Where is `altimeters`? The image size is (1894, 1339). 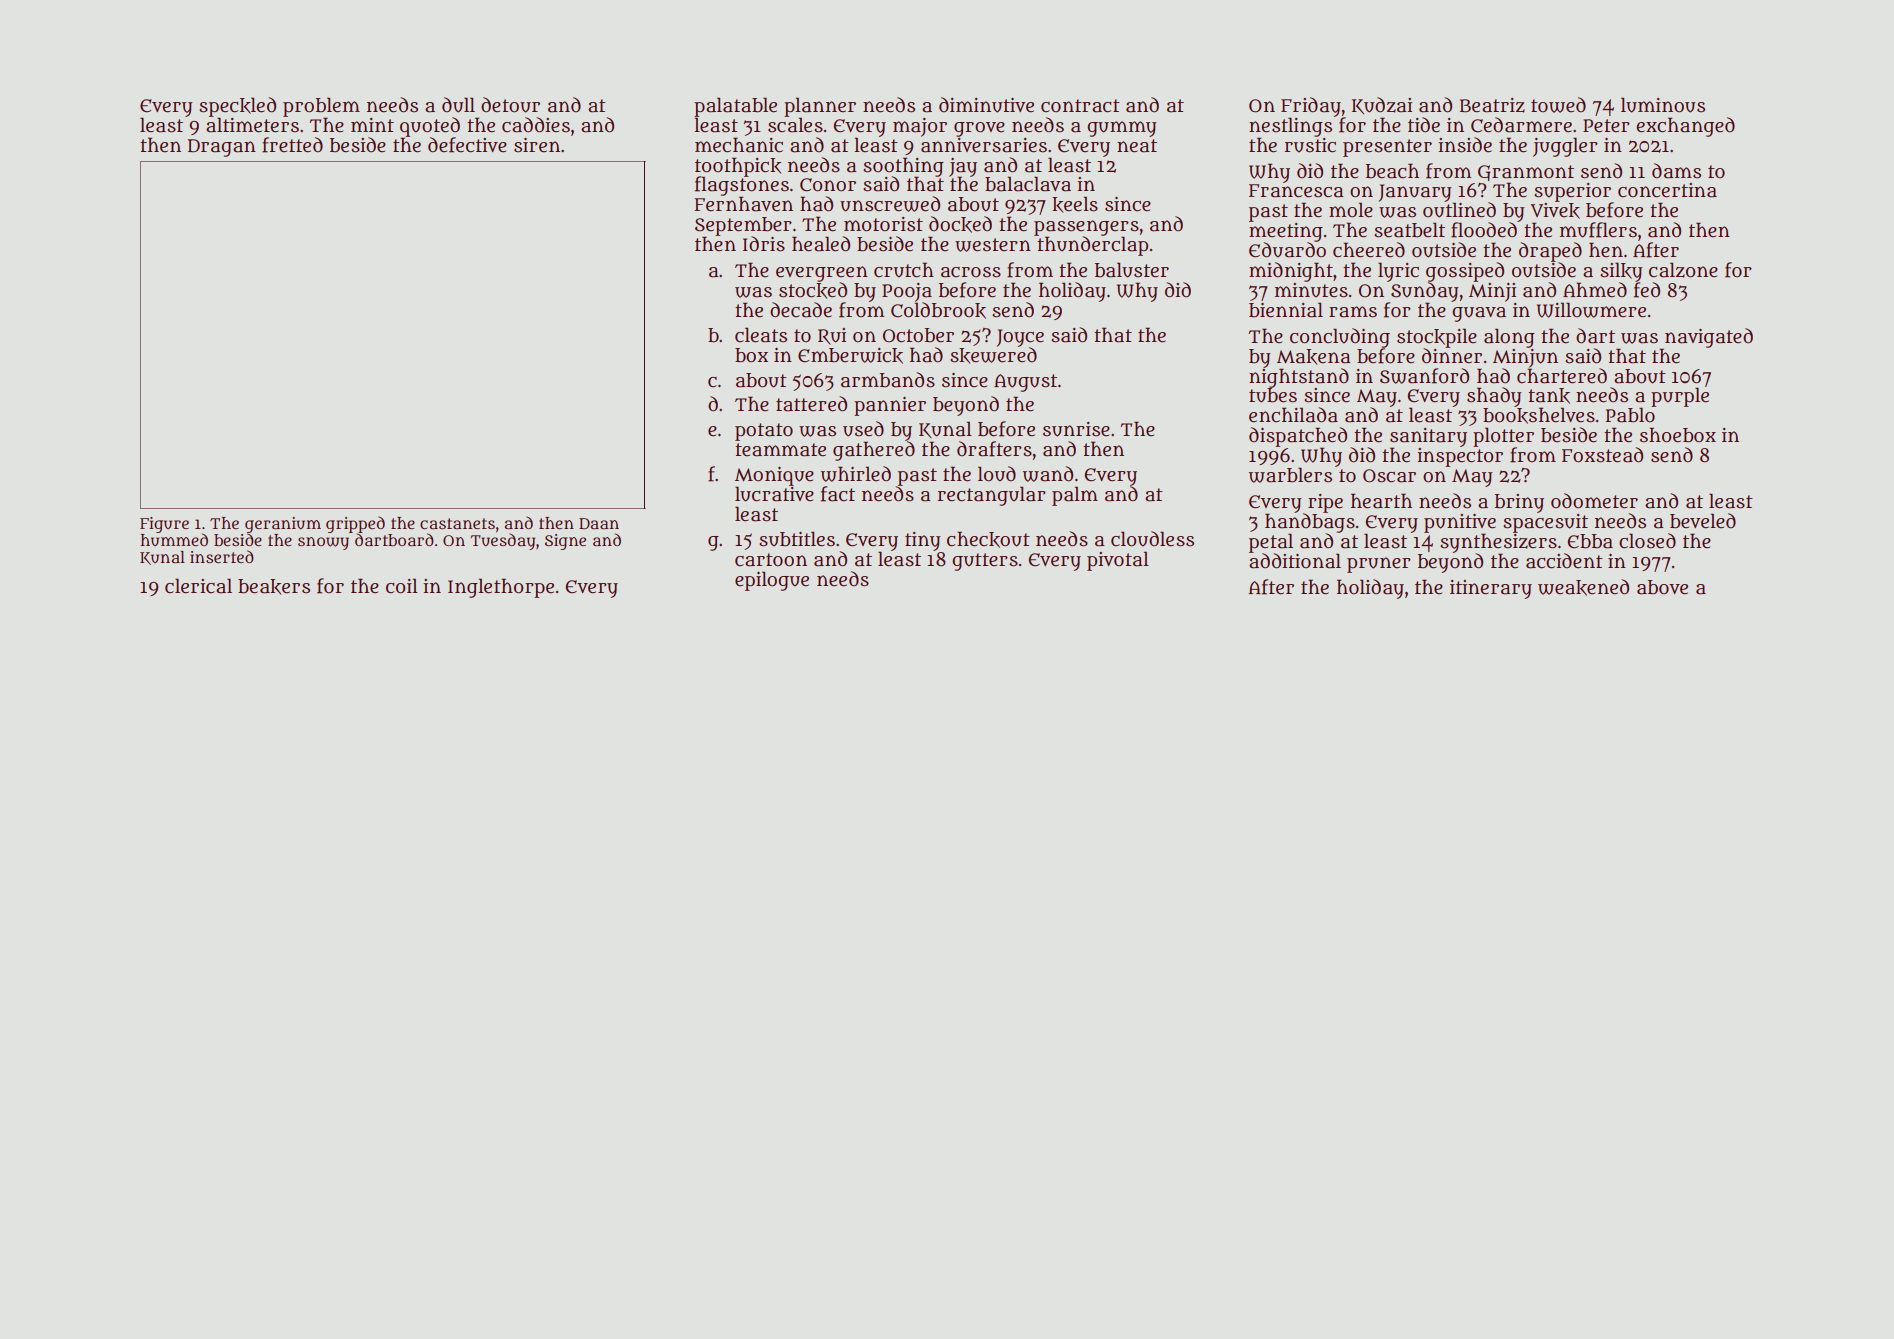
altimeters is located at coordinates (252, 125).
